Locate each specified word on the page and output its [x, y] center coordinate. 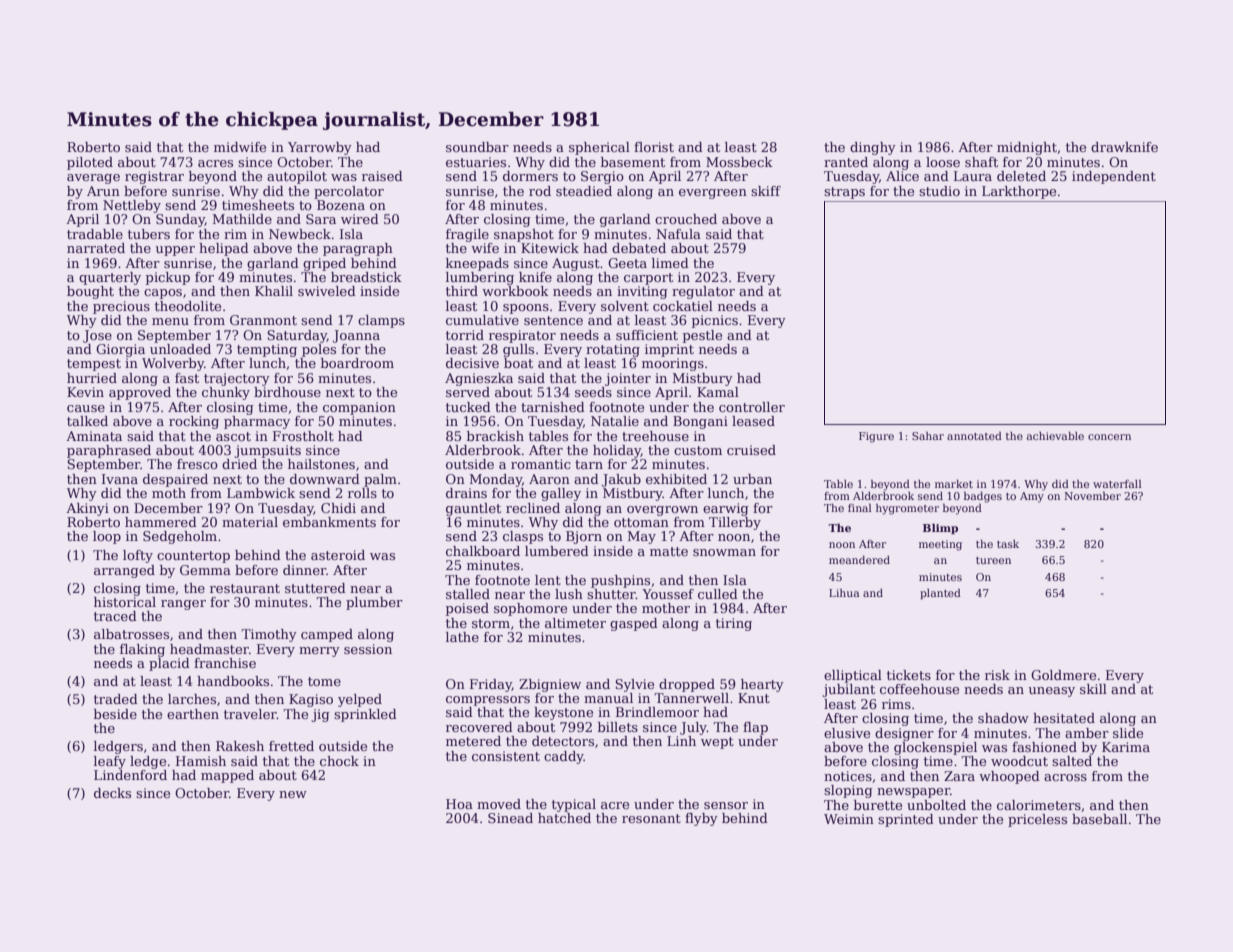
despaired [175, 480]
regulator [703, 292]
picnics [715, 321]
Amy [1032, 497]
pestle [702, 336]
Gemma [205, 570]
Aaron [549, 479]
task [1008, 544]
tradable [95, 234]
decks [112, 793]
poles [319, 350]
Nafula [678, 234]
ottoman [641, 522]
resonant [651, 818]
